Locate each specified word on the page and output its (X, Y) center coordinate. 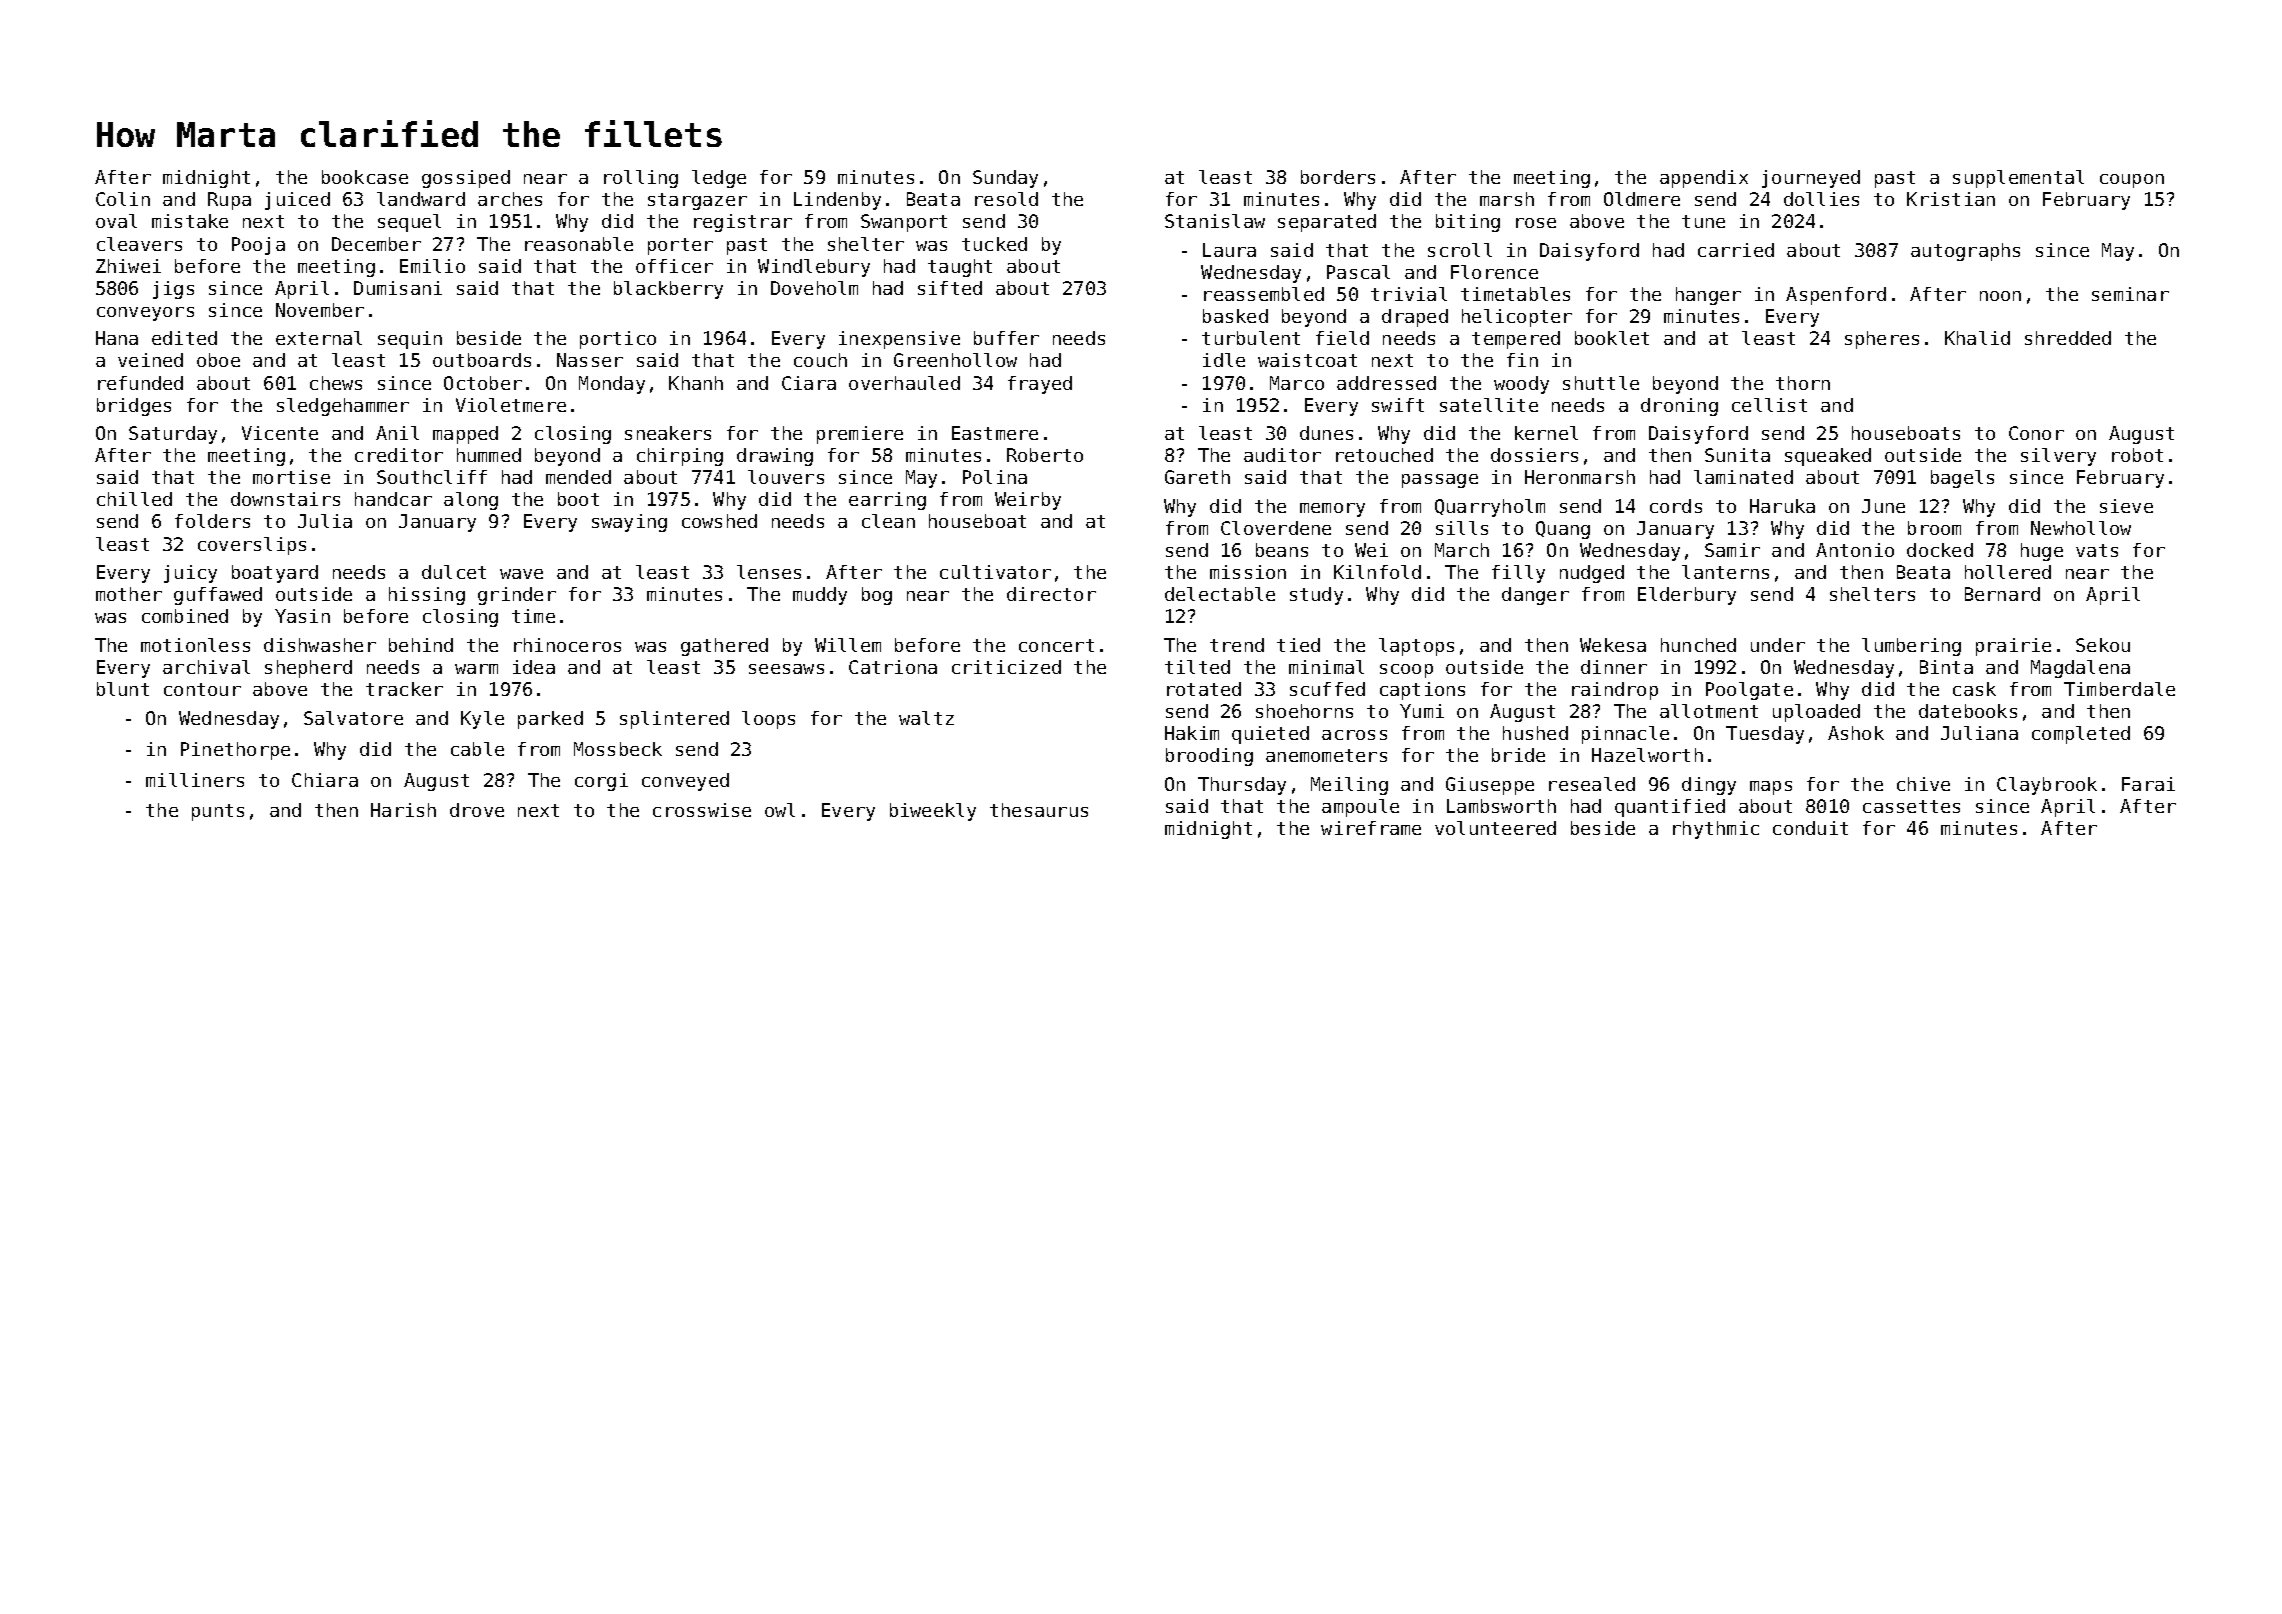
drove (477, 810)
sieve (2126, 506)
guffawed (218, 596)
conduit (1810, 828)
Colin (123, 199)
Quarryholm (1490, 508)
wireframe (1371, 828)
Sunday (1005, 179)
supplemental (2018, 179)
